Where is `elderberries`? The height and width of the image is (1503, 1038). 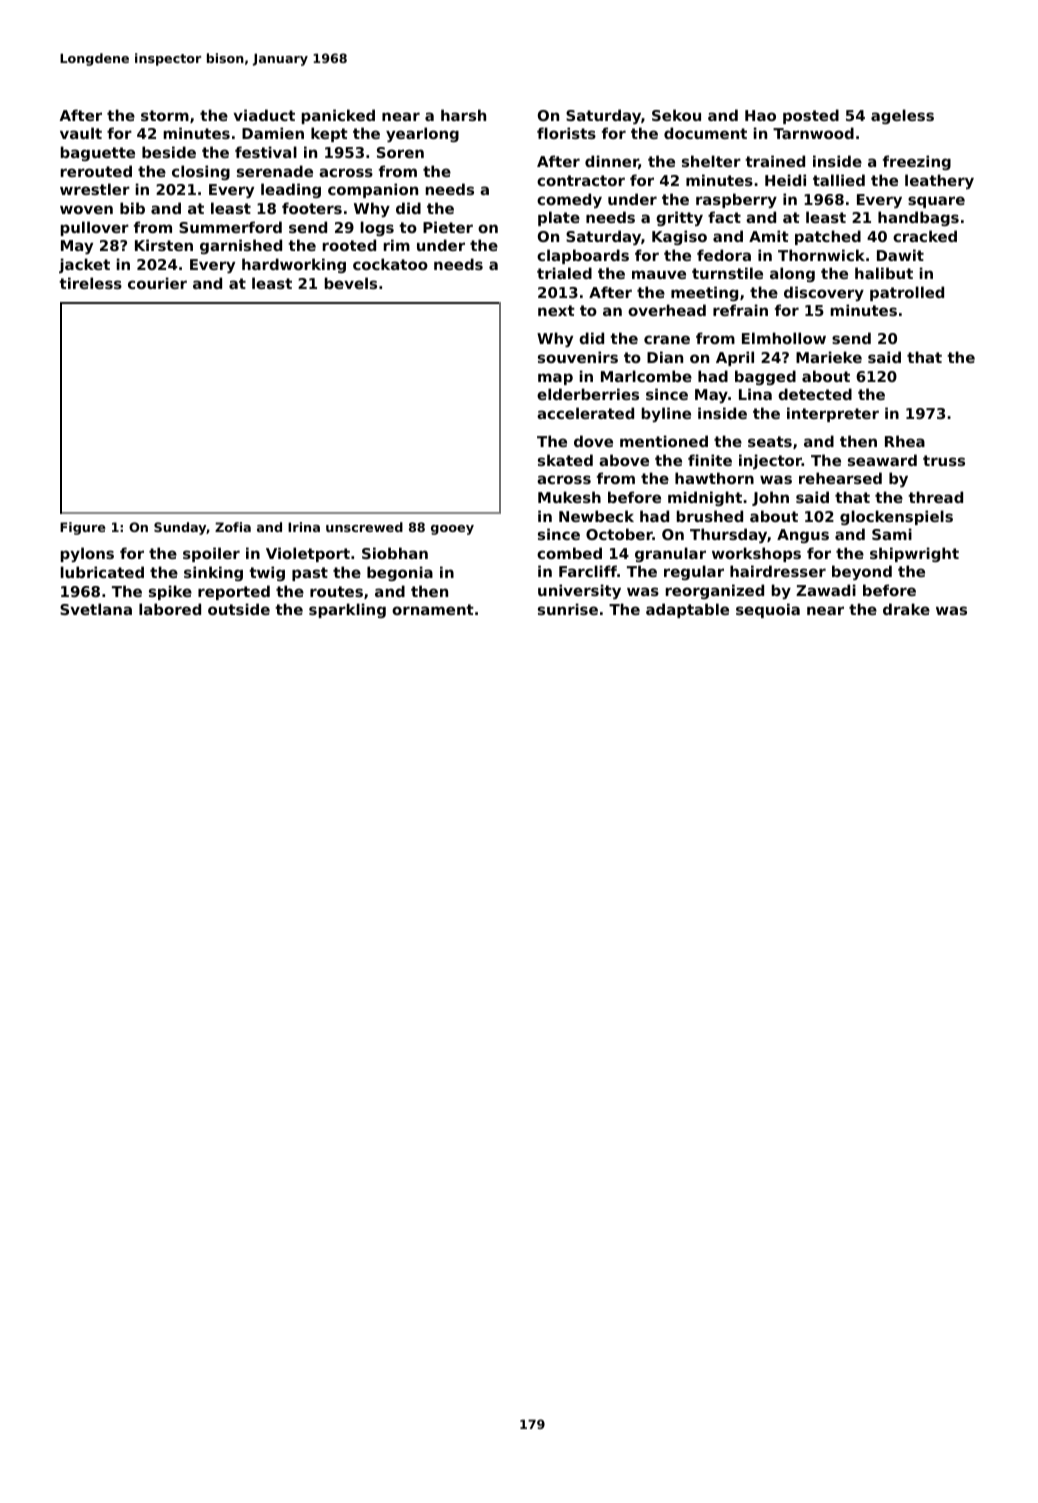 elderberries is located at coordinates (588, 394).
